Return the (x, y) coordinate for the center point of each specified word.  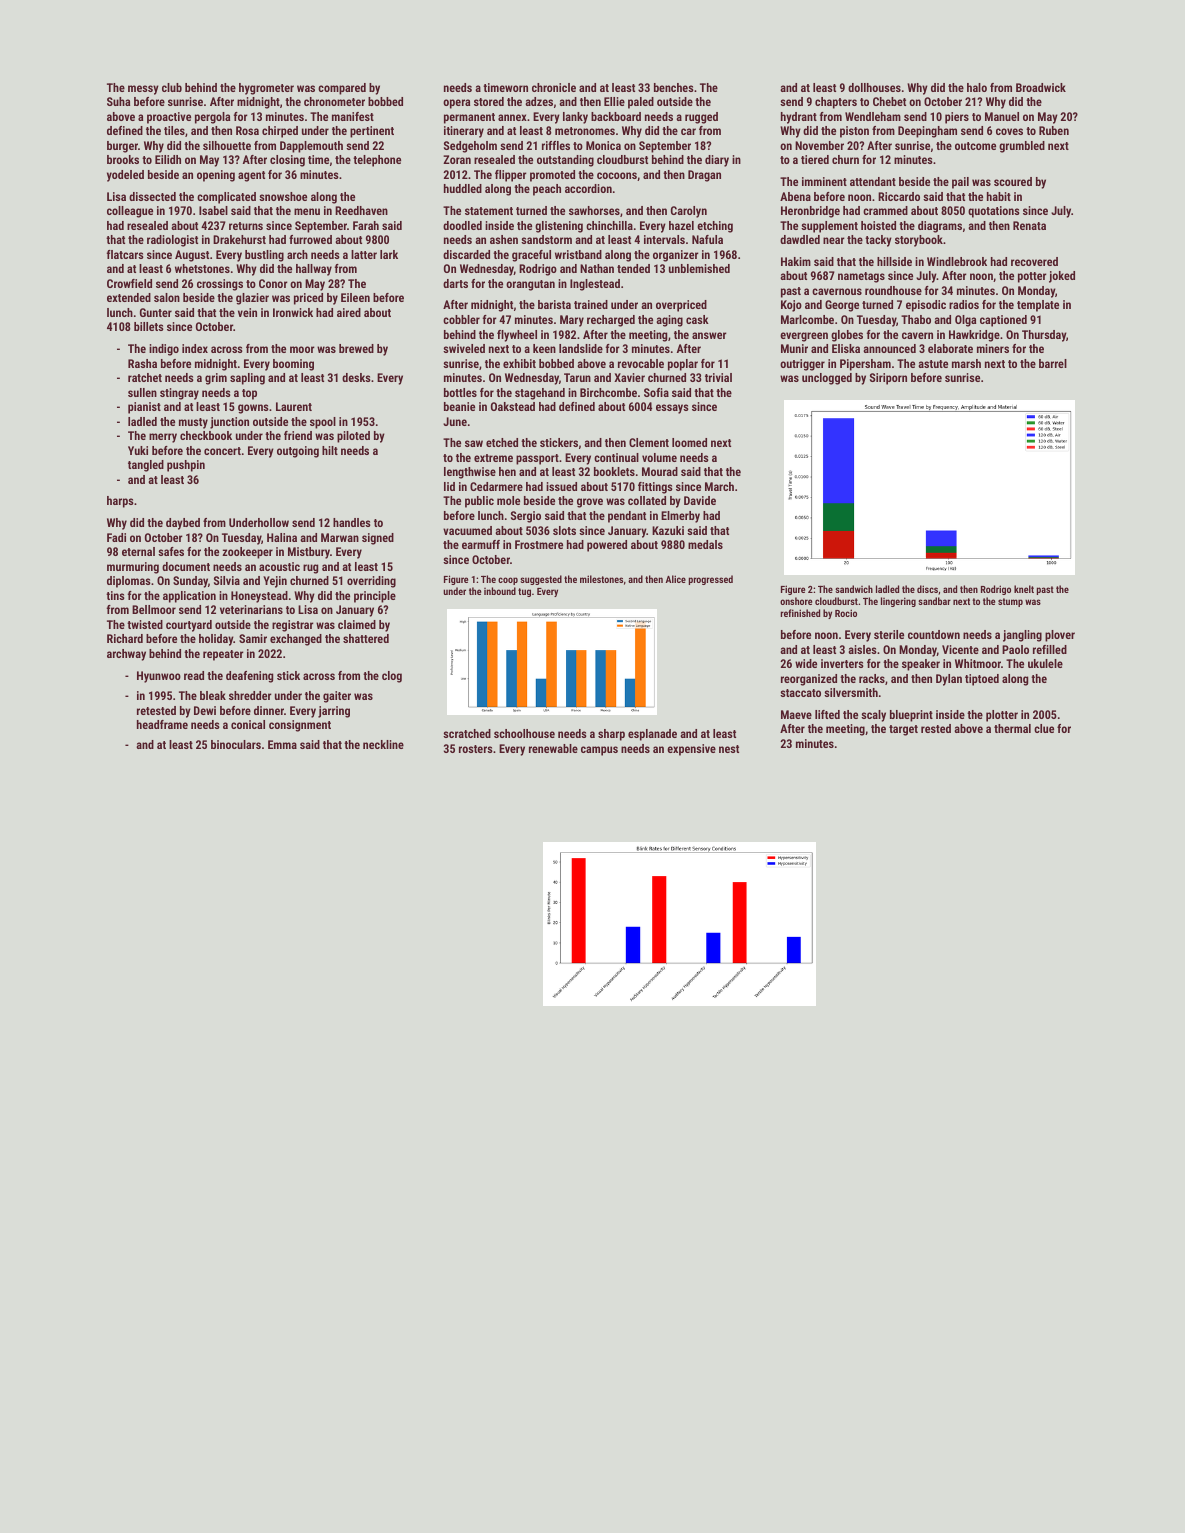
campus (599, 751)
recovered (1034, 261)
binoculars (236, 744)
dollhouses (874, 87)
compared (342, 89)
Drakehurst (239, 239)
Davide (700, 500)
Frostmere (539, 544)
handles (352, 522)
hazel (681, 225)
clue (1044, 728)
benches (674, 87)
